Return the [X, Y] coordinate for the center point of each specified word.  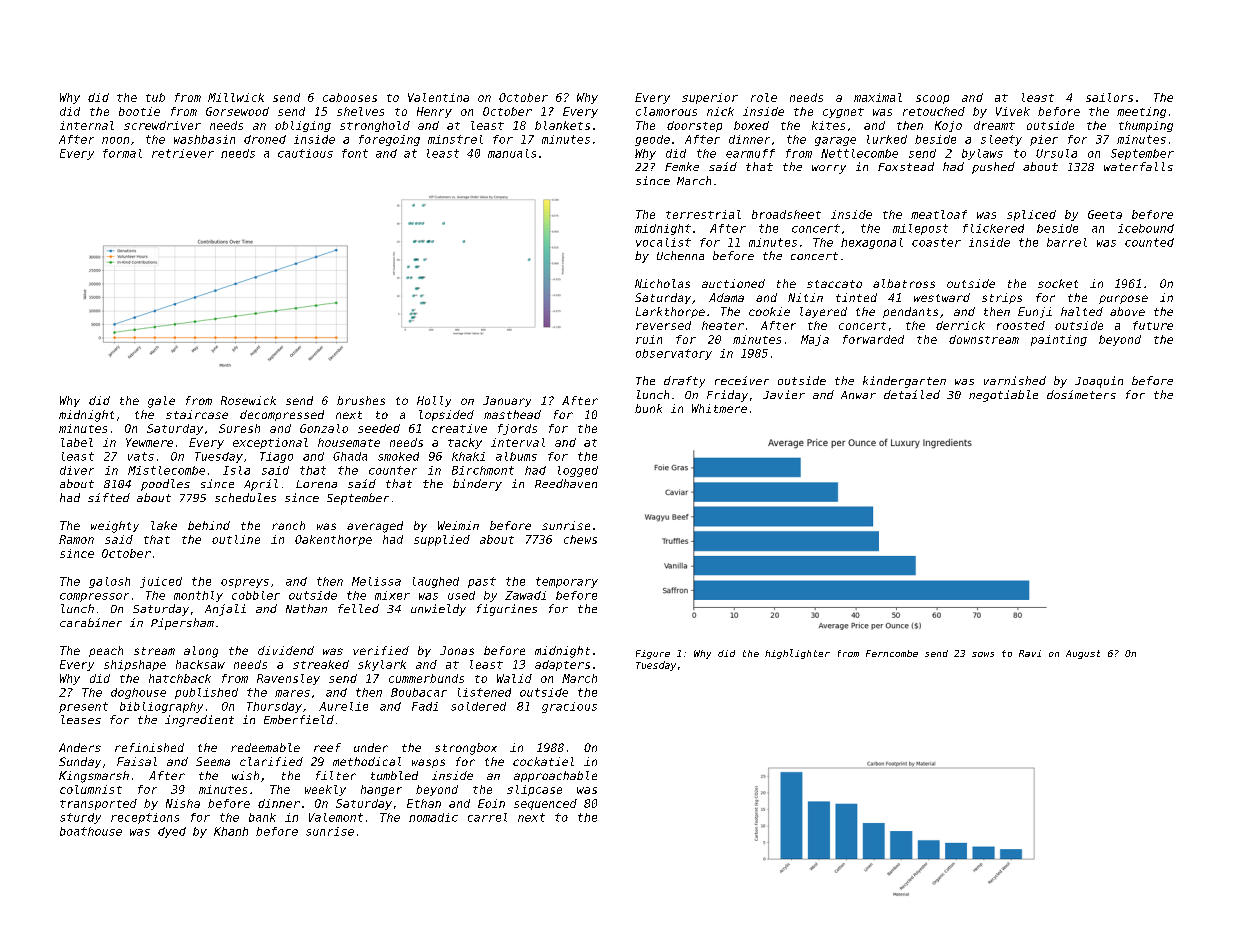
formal [122, 153]
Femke [682, 166]
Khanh [231, 831]
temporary [567, 582]
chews [580, 539]
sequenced [545, 804]
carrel [487, 817]
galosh [109, 582]
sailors [1109, 97]
